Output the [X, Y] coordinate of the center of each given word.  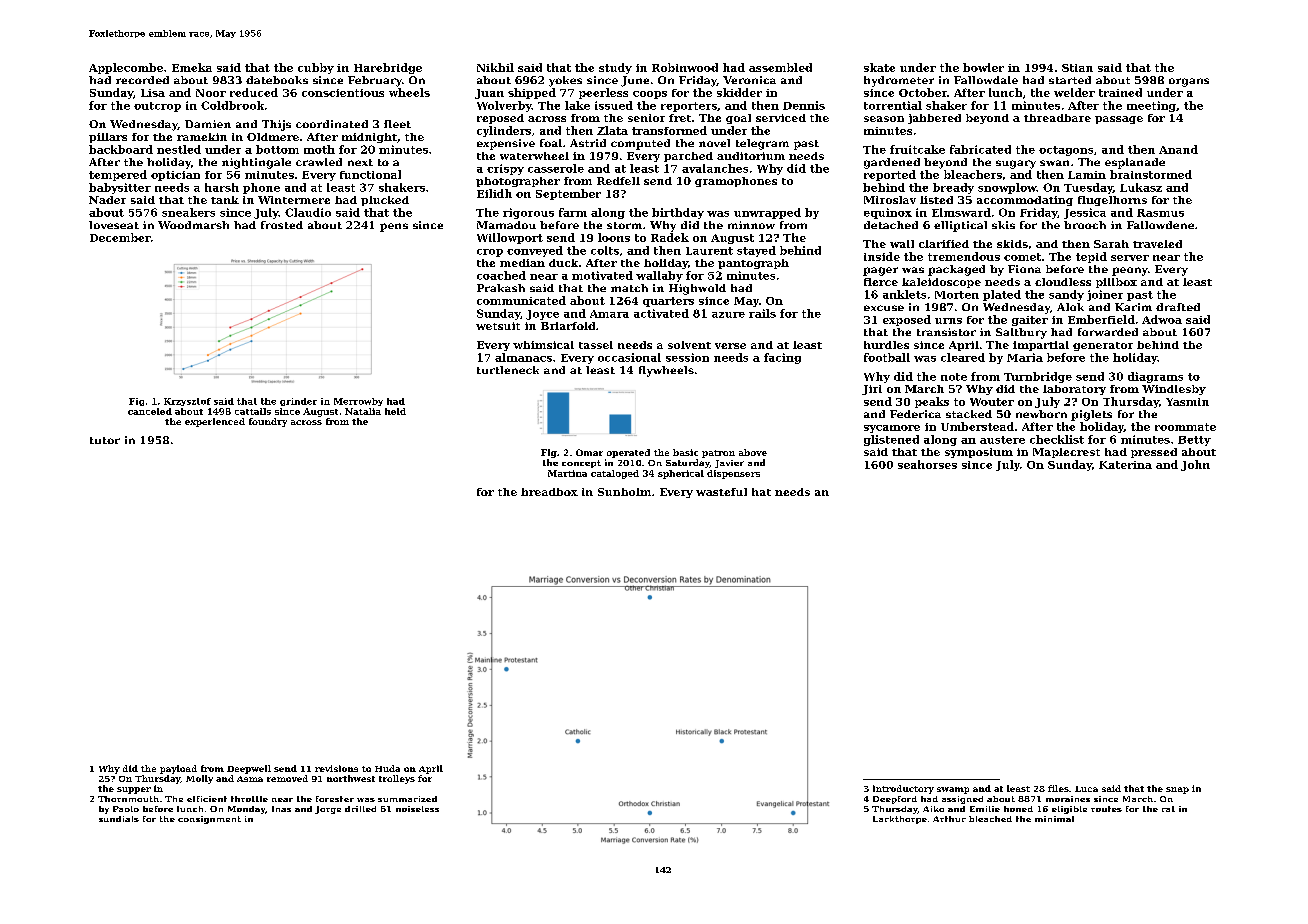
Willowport [510, 238]
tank [225, 200]
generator [1103, 346]
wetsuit [498, 326]
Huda [387, 768]
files [1058, 788]
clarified [944, 244]
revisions [336, 768]
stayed [756, 251]
